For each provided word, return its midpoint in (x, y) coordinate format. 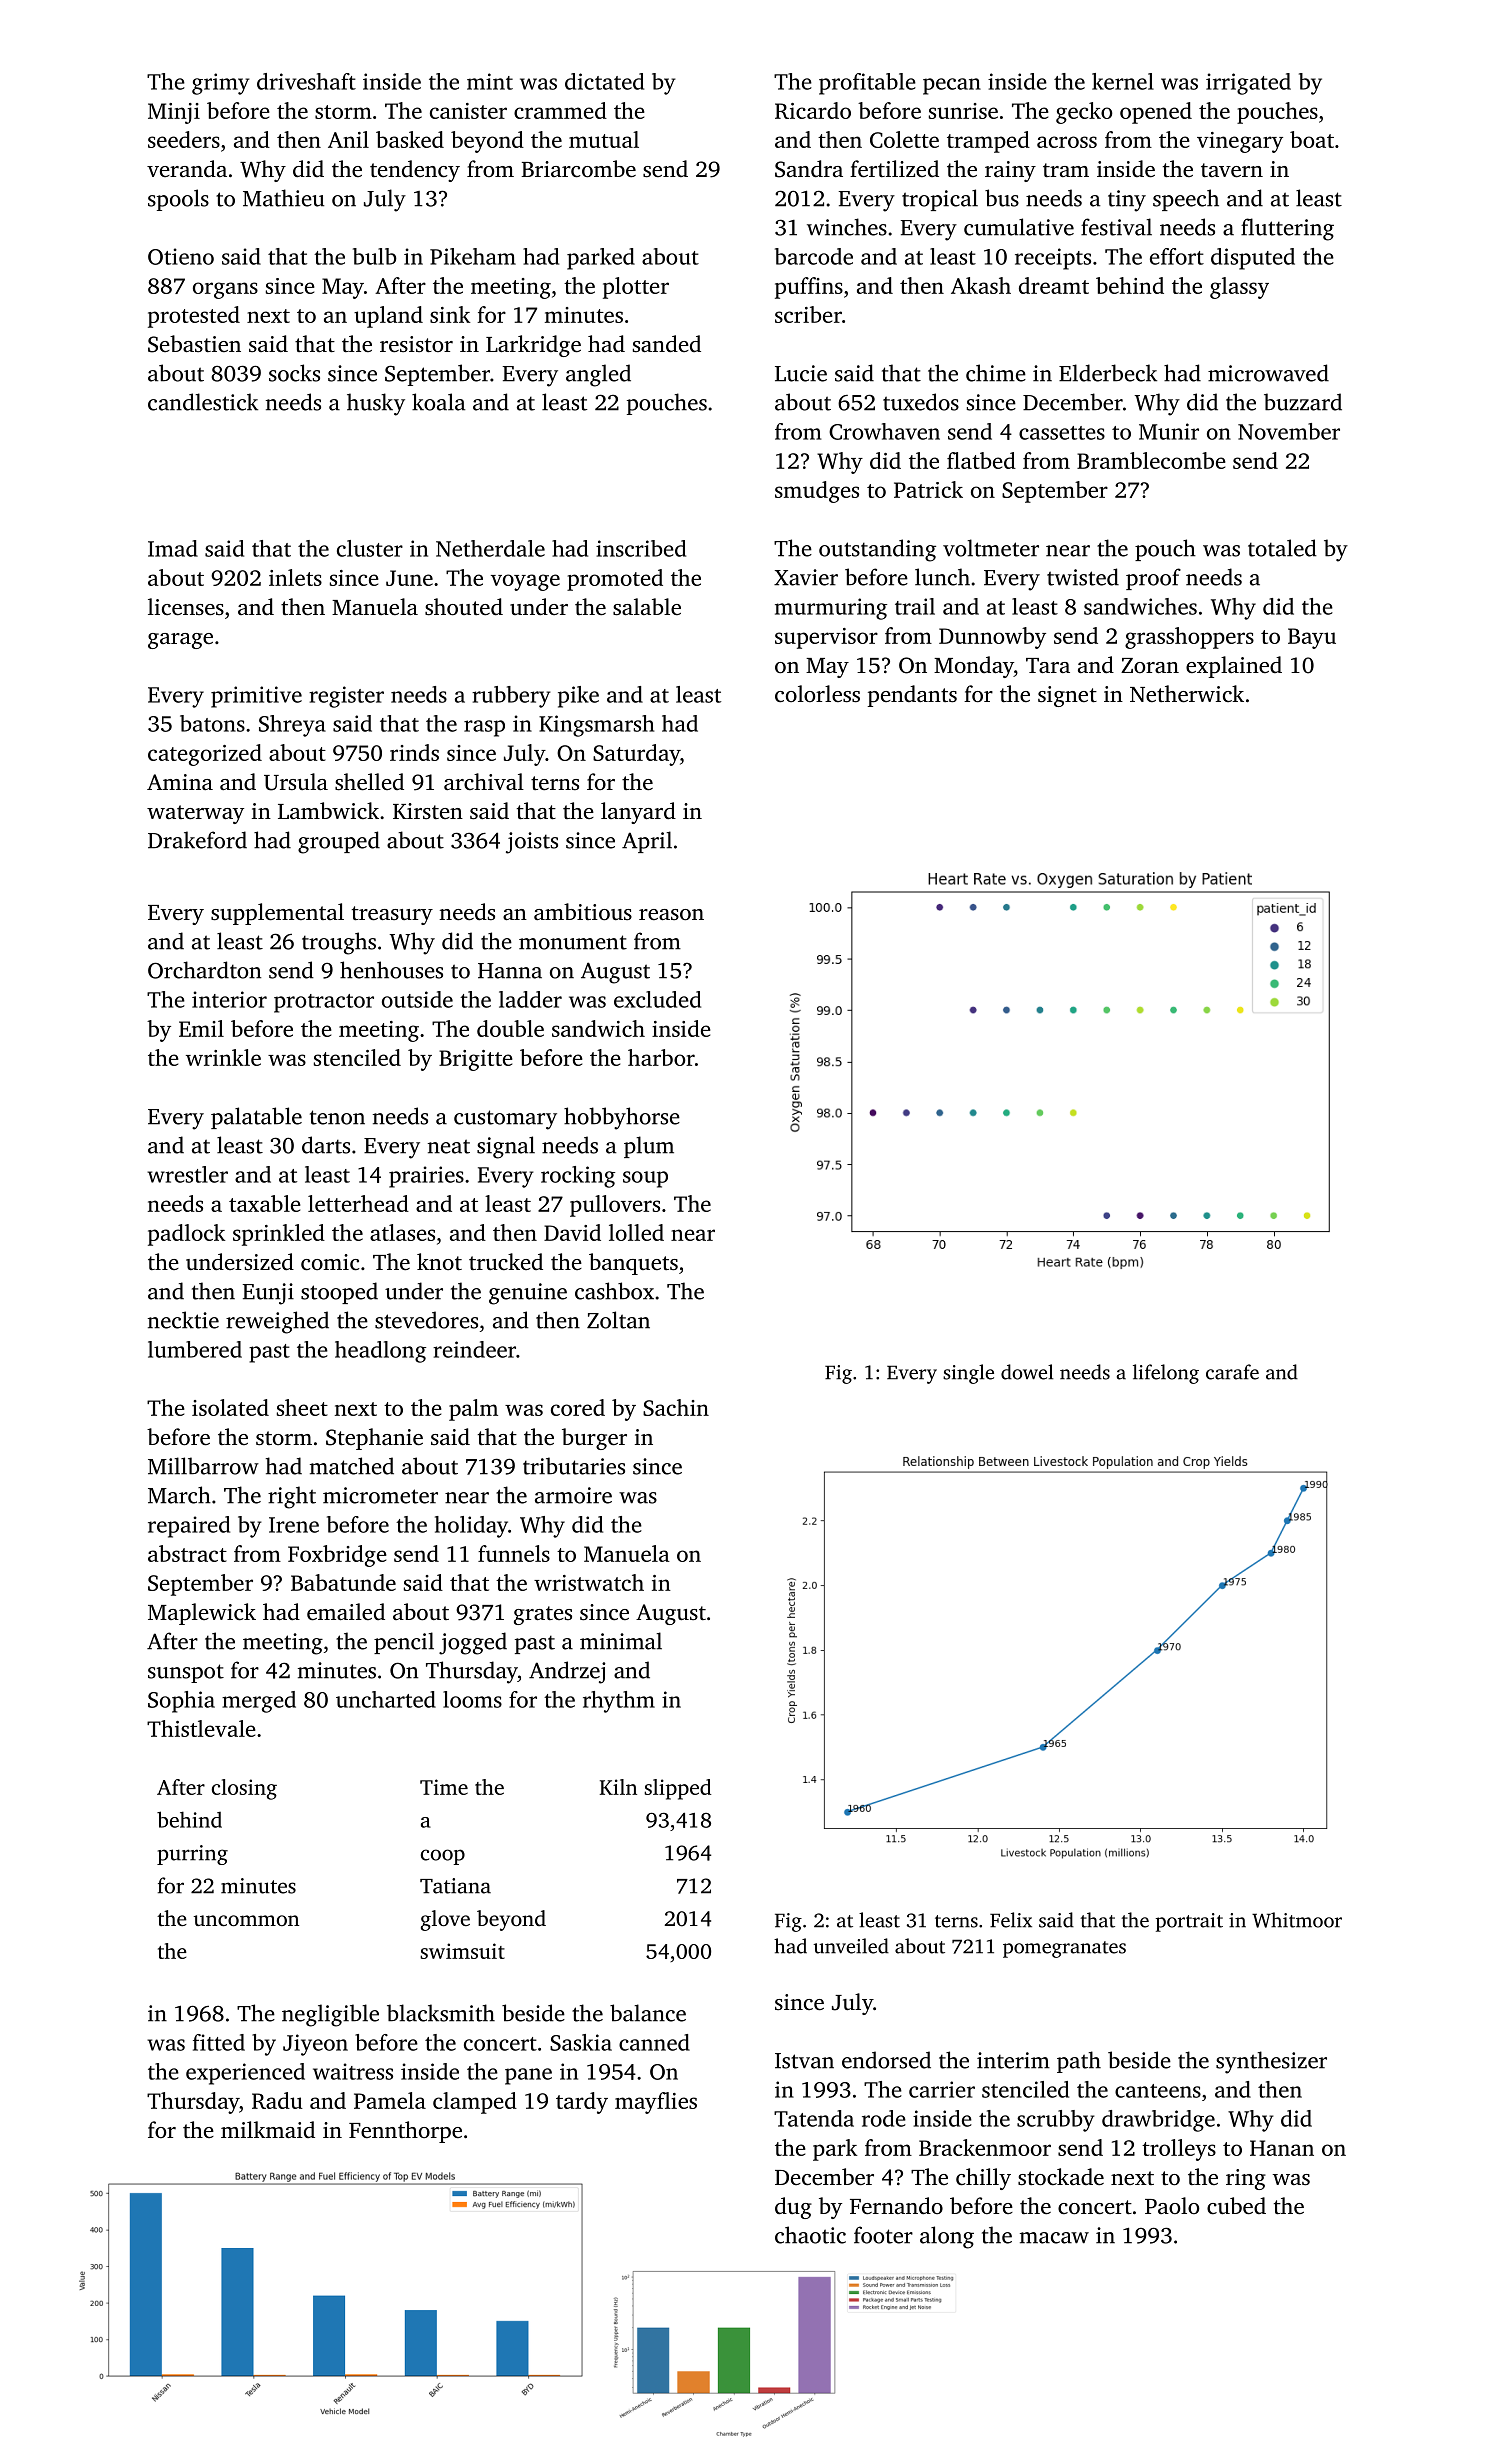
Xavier (806, 577)
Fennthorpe (405, 2132)
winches (847, 227)
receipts (1053, 259)
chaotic (810, 2235)
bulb (375, 256)
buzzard (1303, 402)
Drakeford (197, 840)
